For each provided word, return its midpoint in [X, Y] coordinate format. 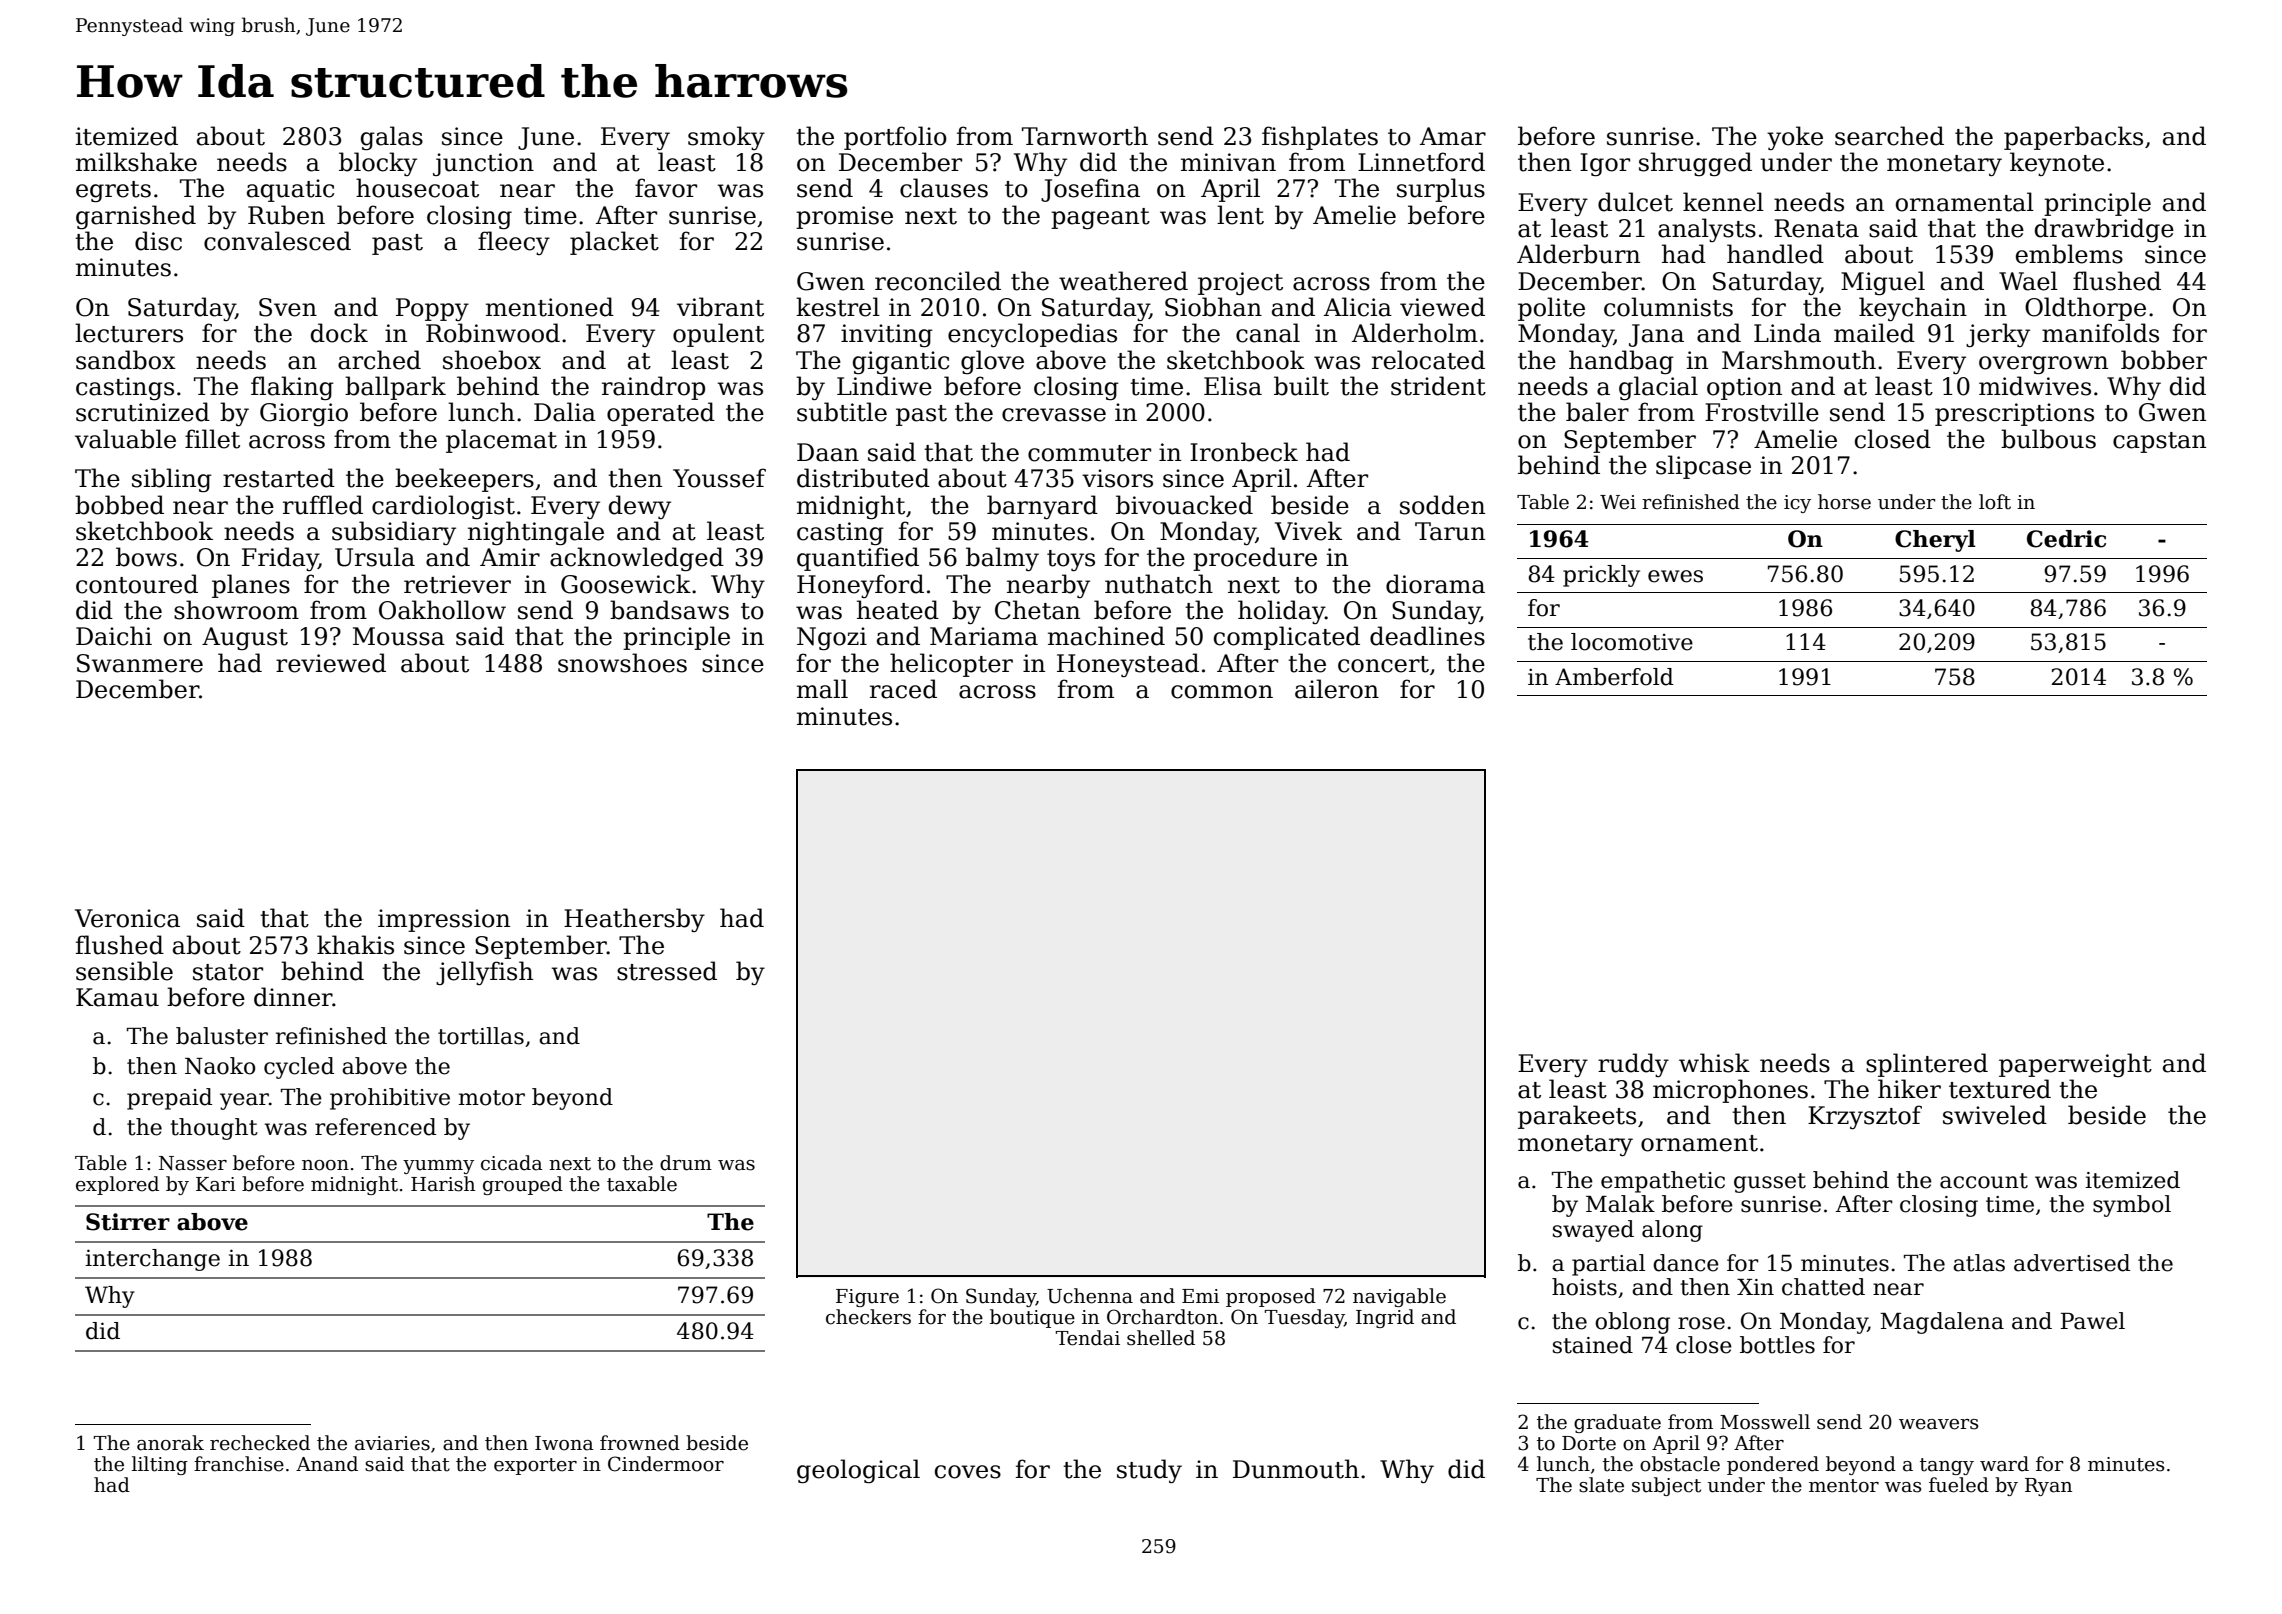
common [1222, 692]
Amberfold [1614, 677]
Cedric [2066, 539]
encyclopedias [1032, 335]
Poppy [432, 309]
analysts [1707, 230]
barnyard [1042, 507]
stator [228, 972]
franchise [239, 1464]
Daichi [114, 636]
